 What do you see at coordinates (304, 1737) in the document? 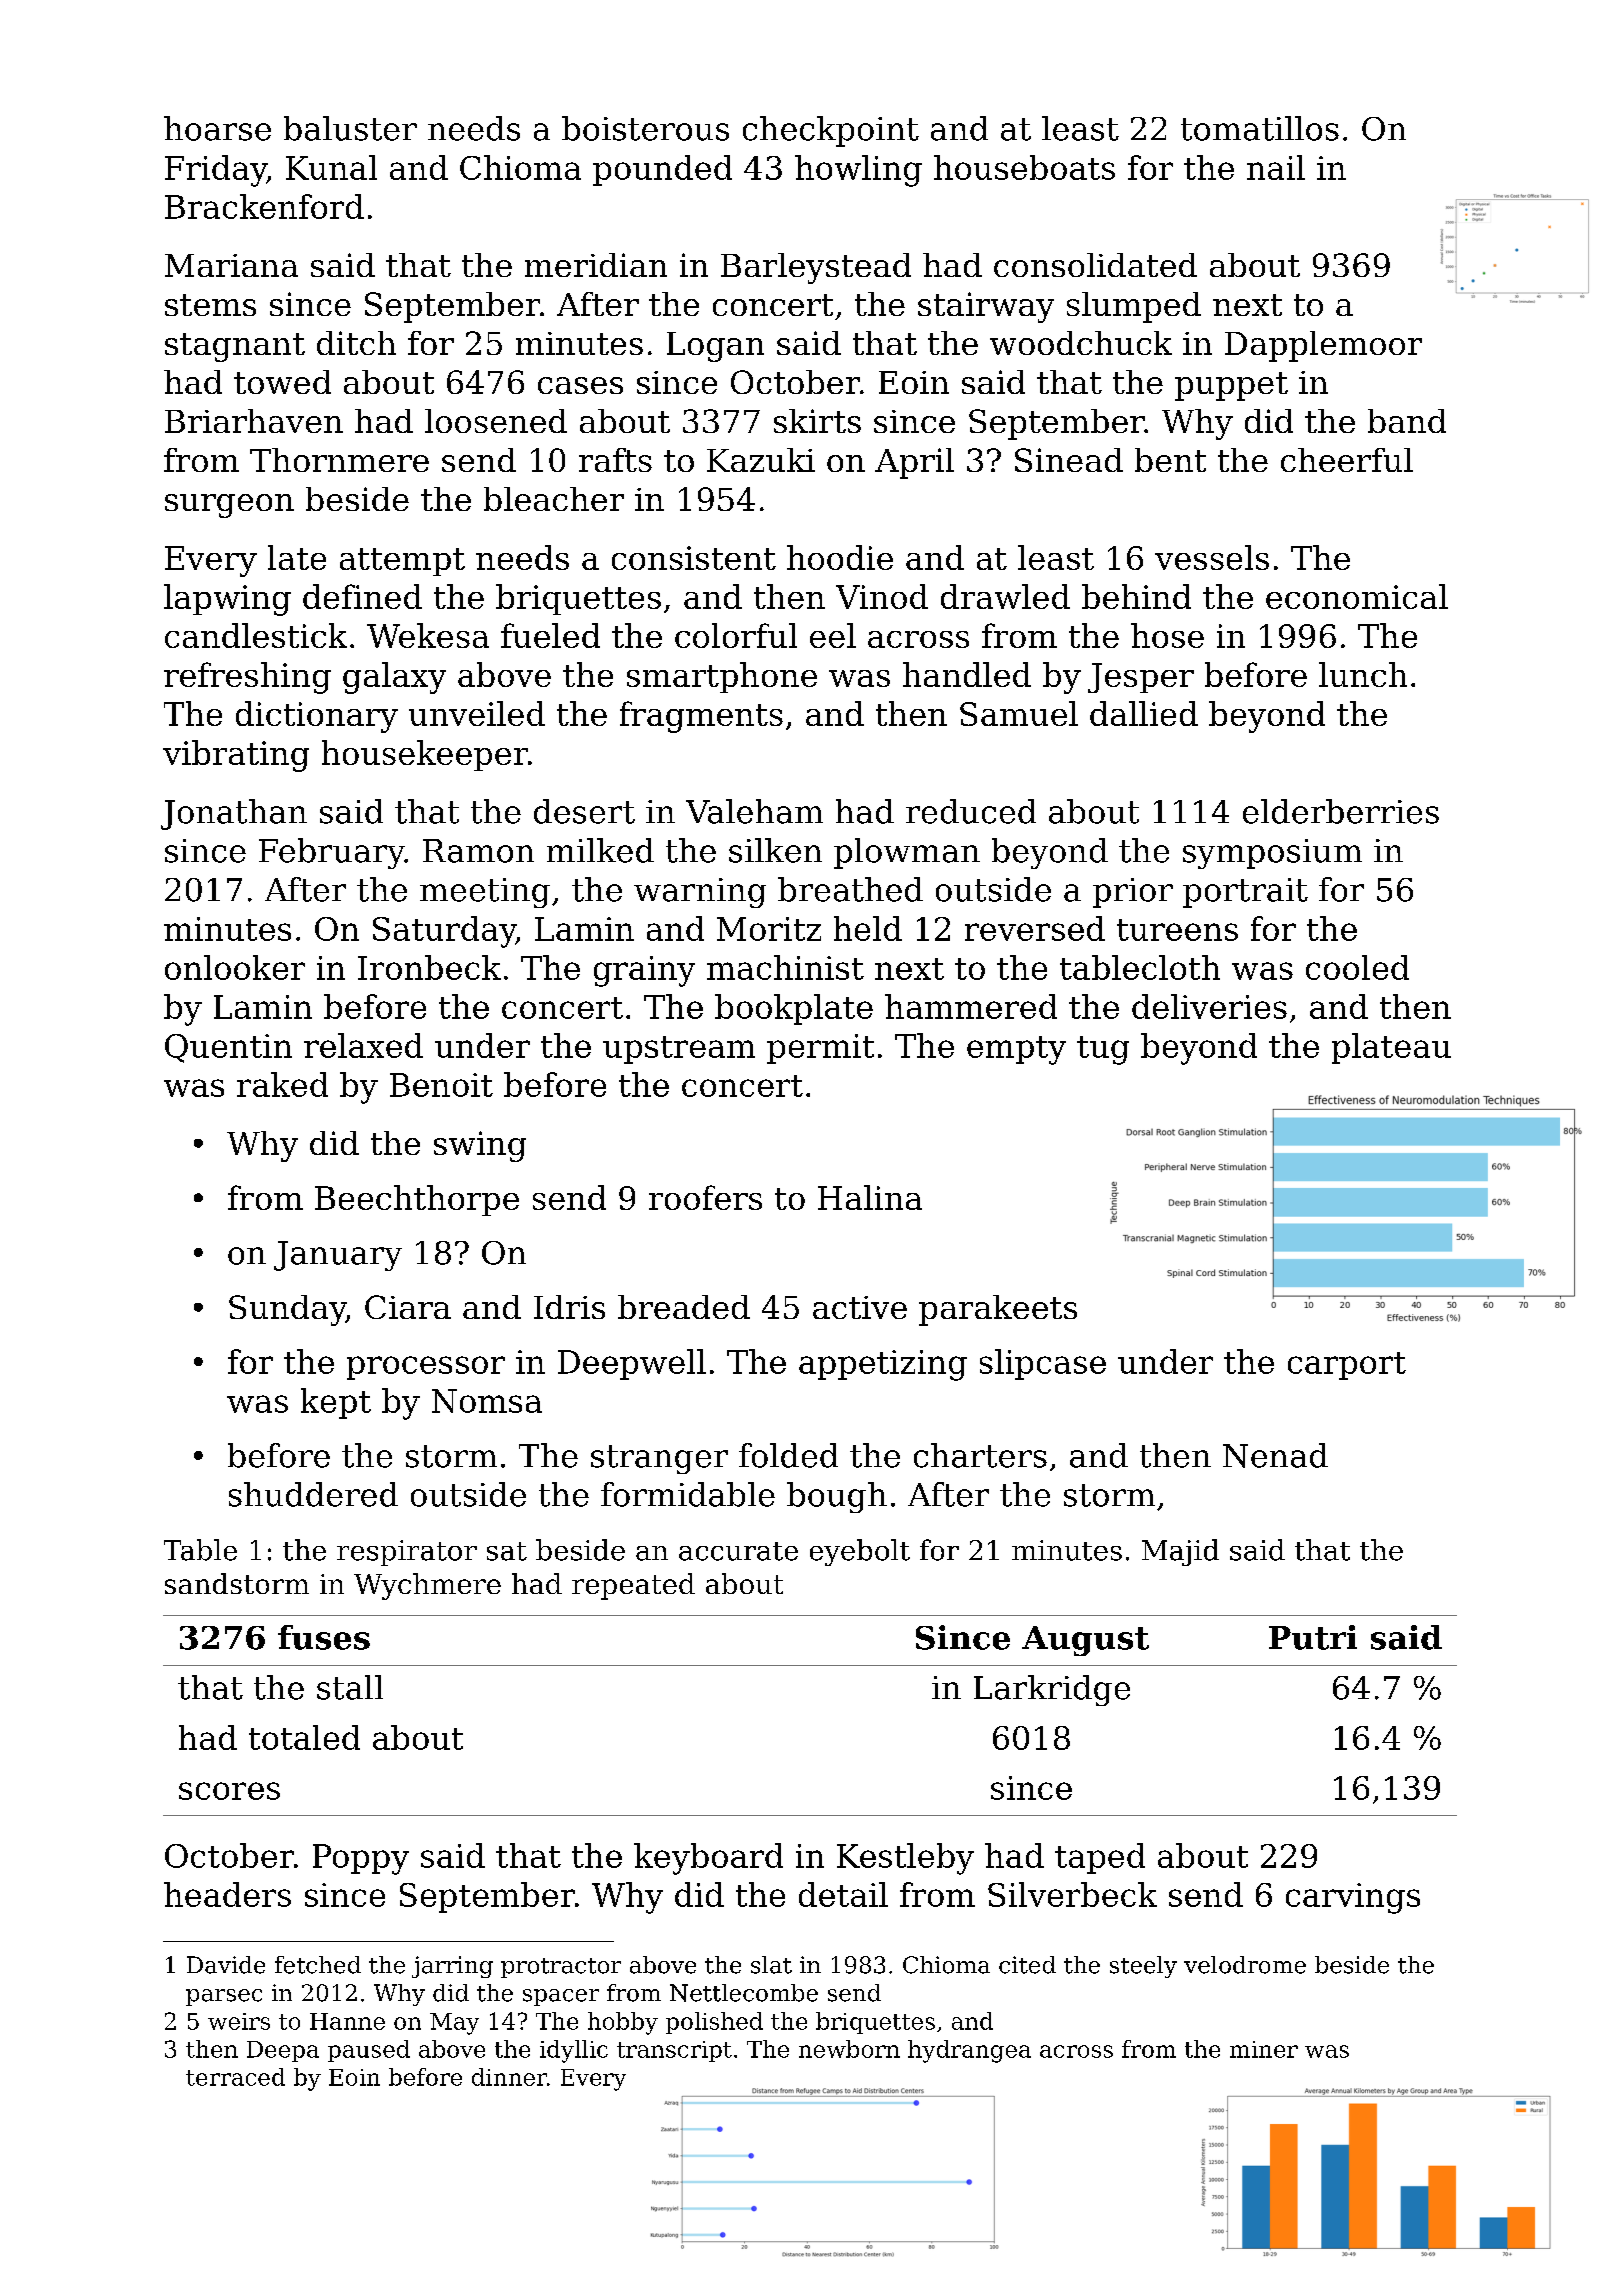
I see `totaled` at bounding box center [304, 1737].
